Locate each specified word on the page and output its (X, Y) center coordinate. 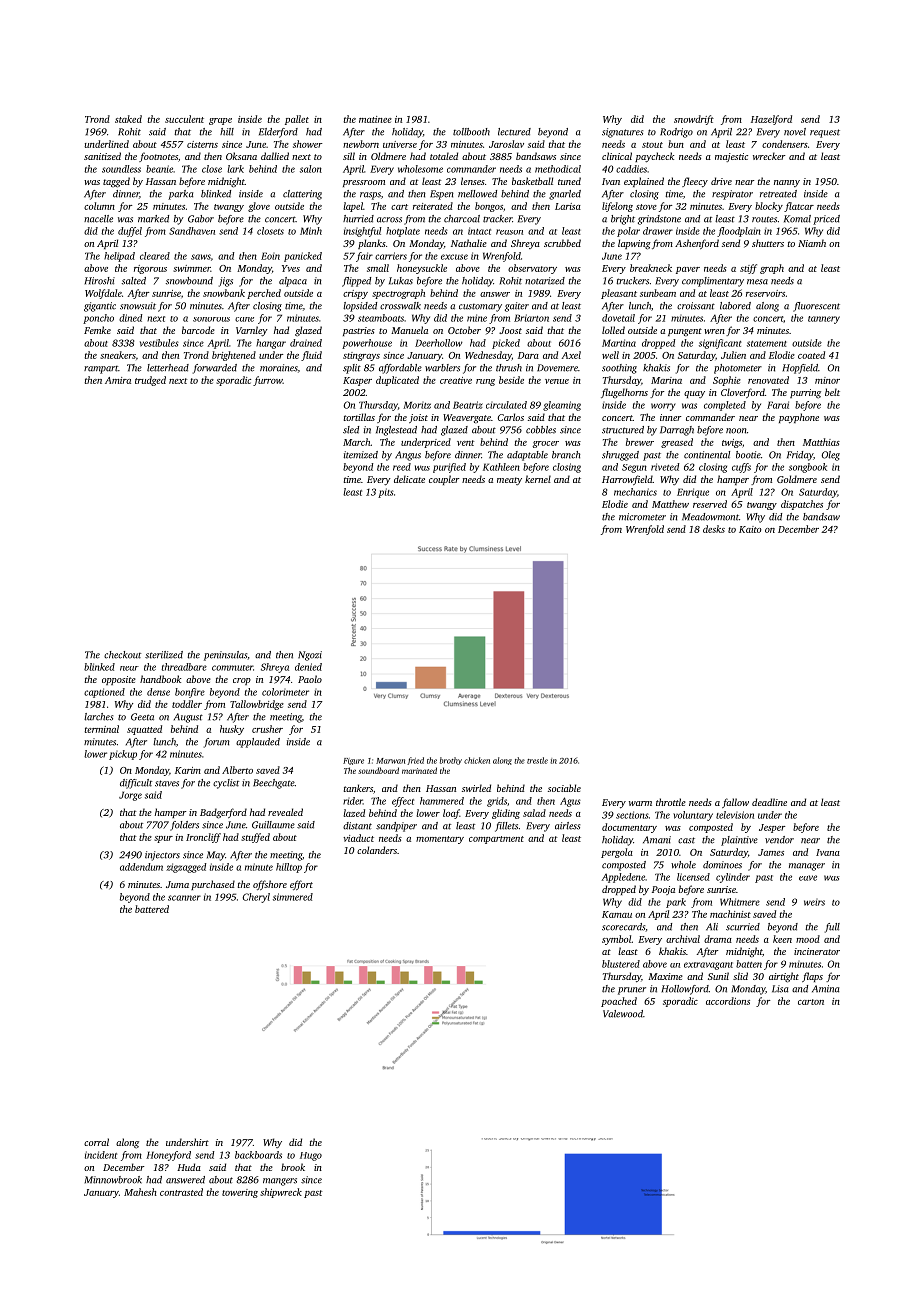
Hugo (311, 1156)
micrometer (642, 517)
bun (676, 144)
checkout (122, 655)
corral (96, 1142)
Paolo (310, 679)
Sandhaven (192, 231)
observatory (532, 269)
